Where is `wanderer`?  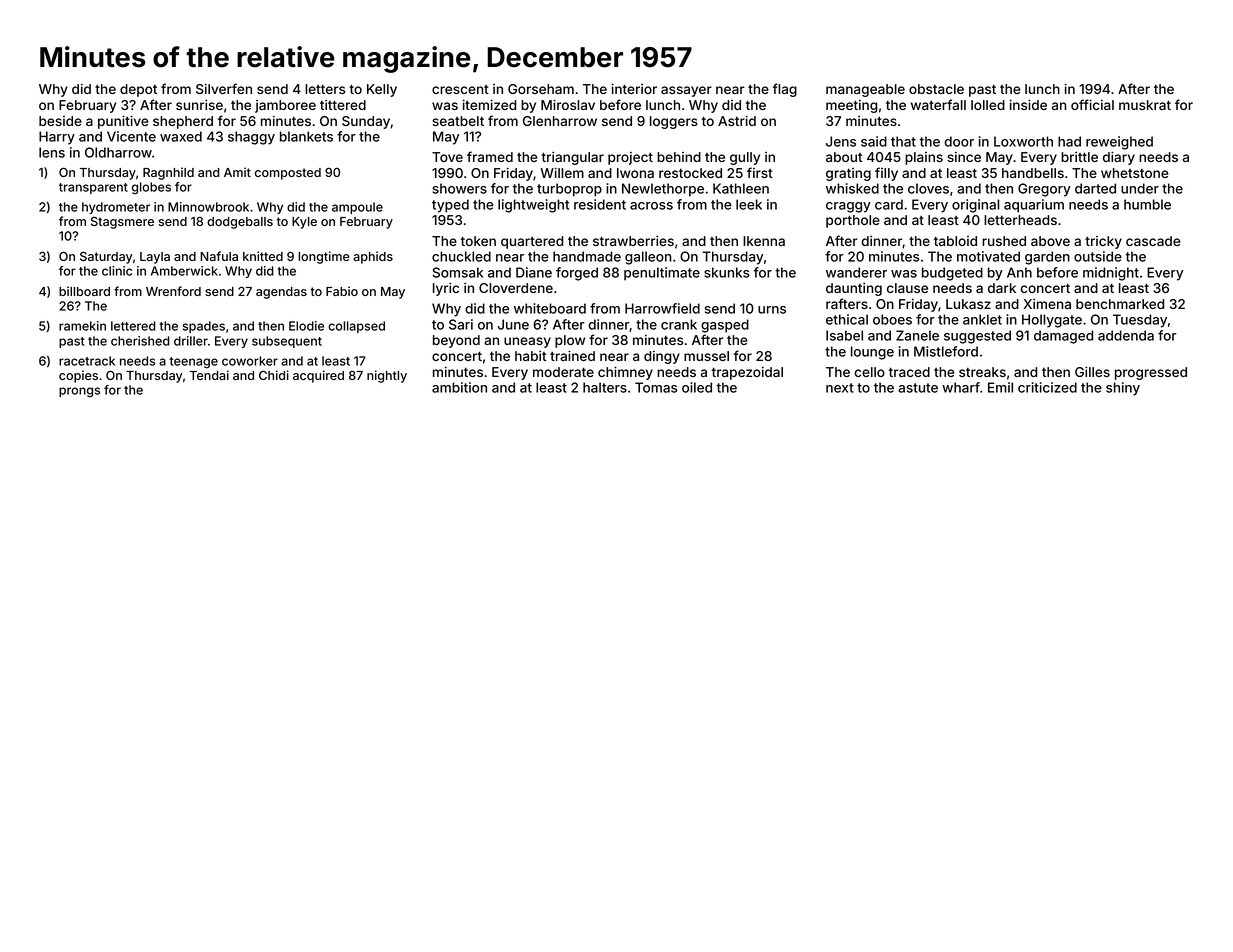
wanderer is located at coordinates (856, 272).
